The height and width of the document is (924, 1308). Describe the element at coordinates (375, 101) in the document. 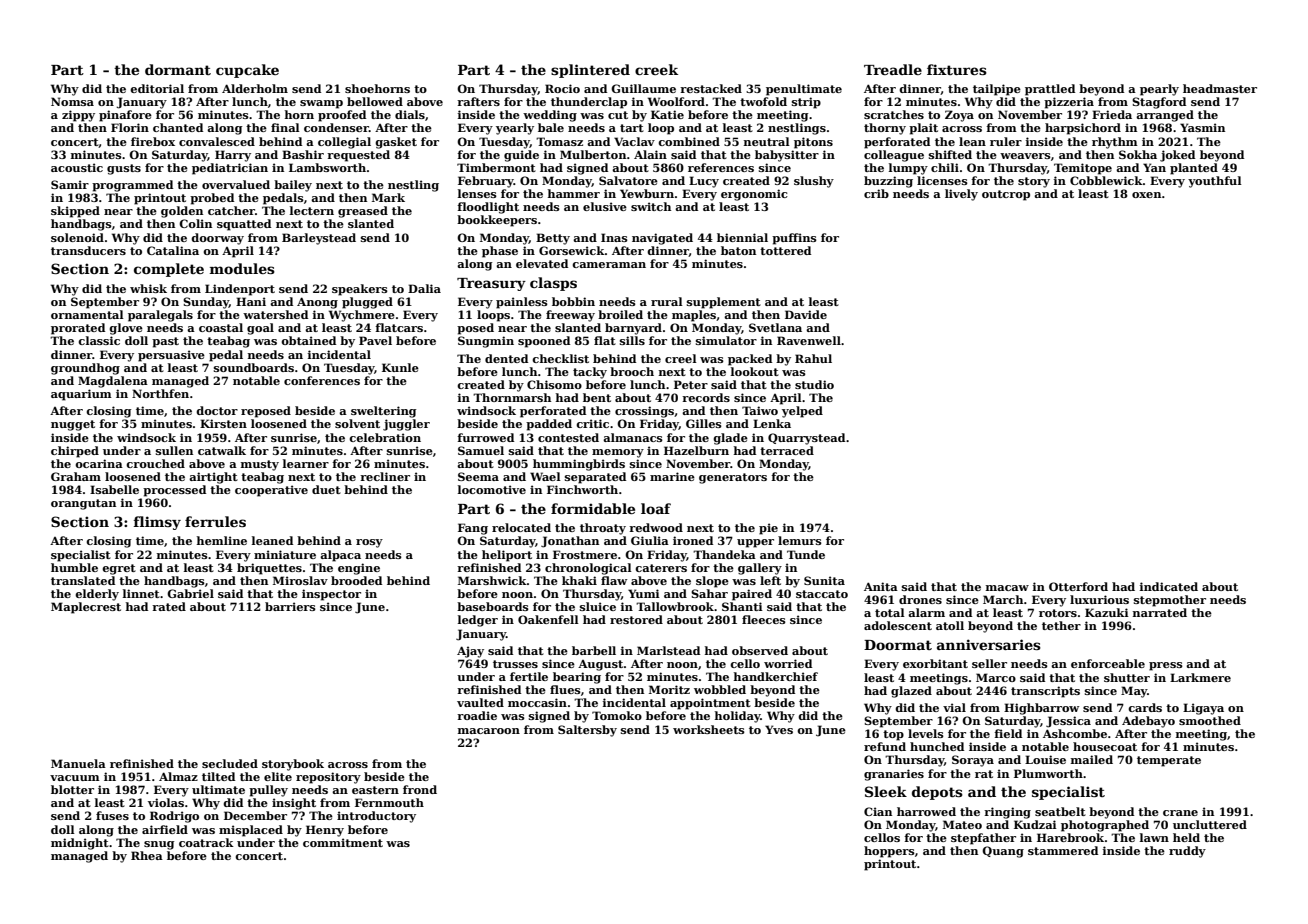

I see `bellowed` at that location.
